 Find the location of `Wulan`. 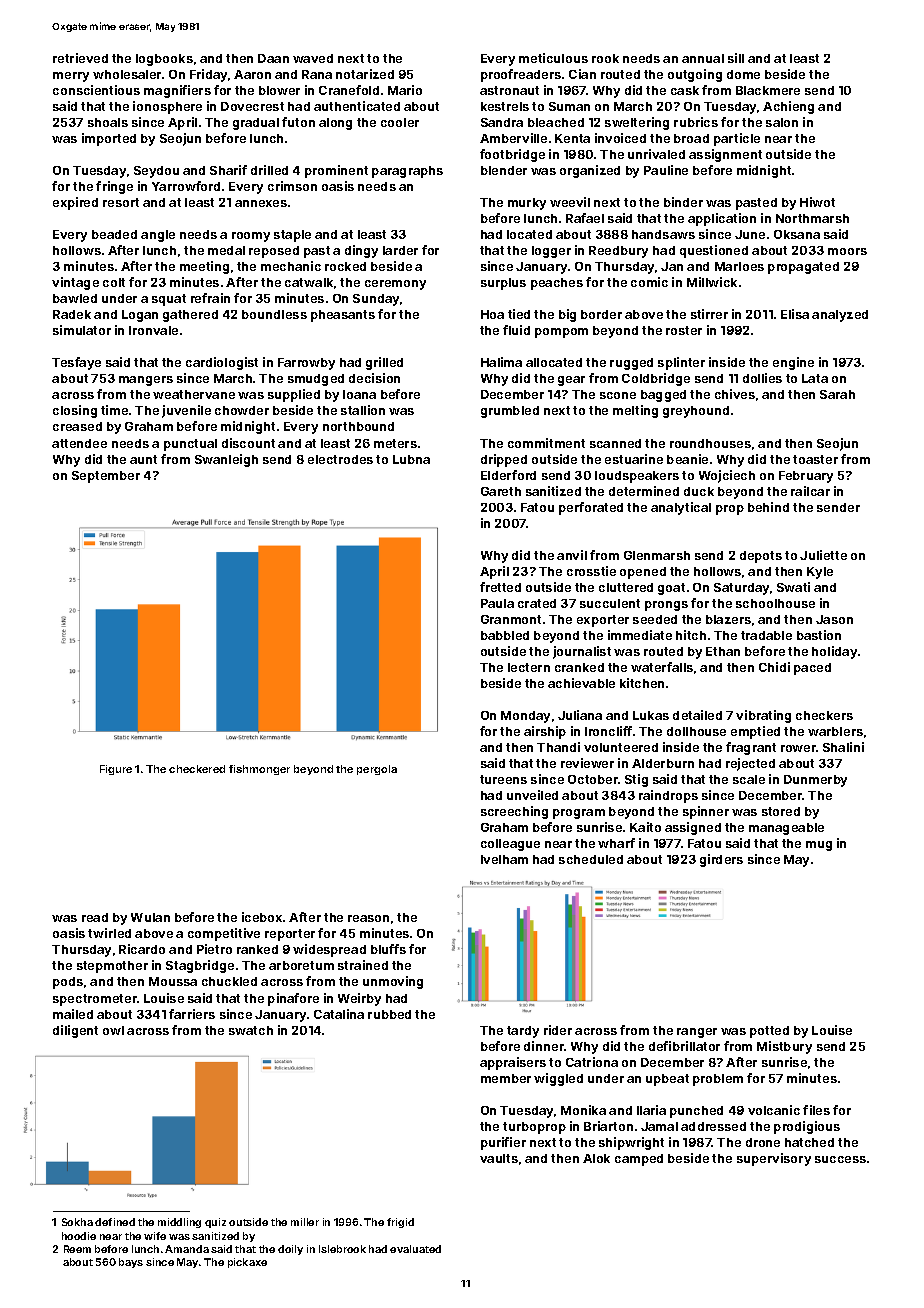

Wulan is located at coordinates (150, 917).
